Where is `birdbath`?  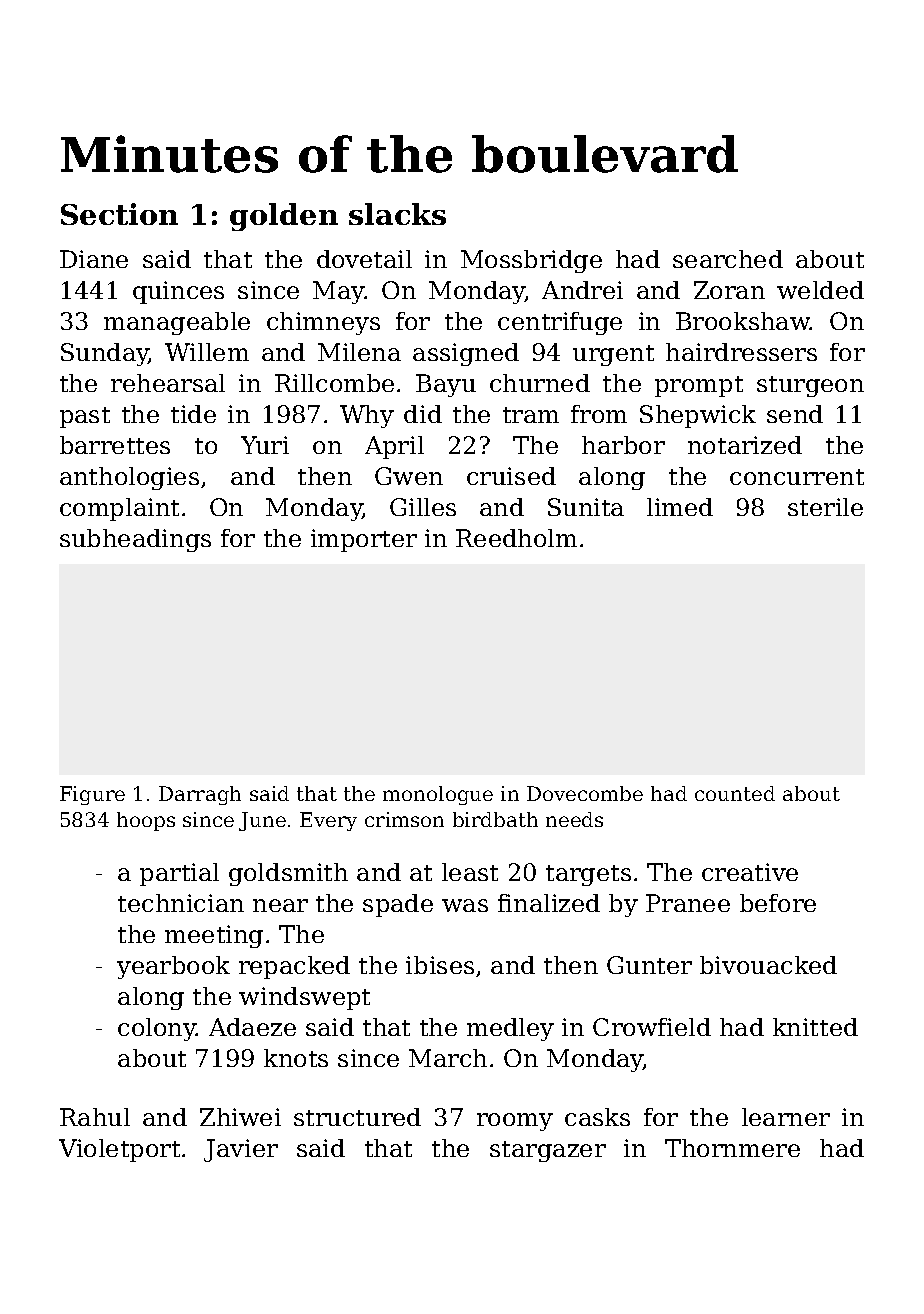
birdbath is located at coordinates (495, 819).
